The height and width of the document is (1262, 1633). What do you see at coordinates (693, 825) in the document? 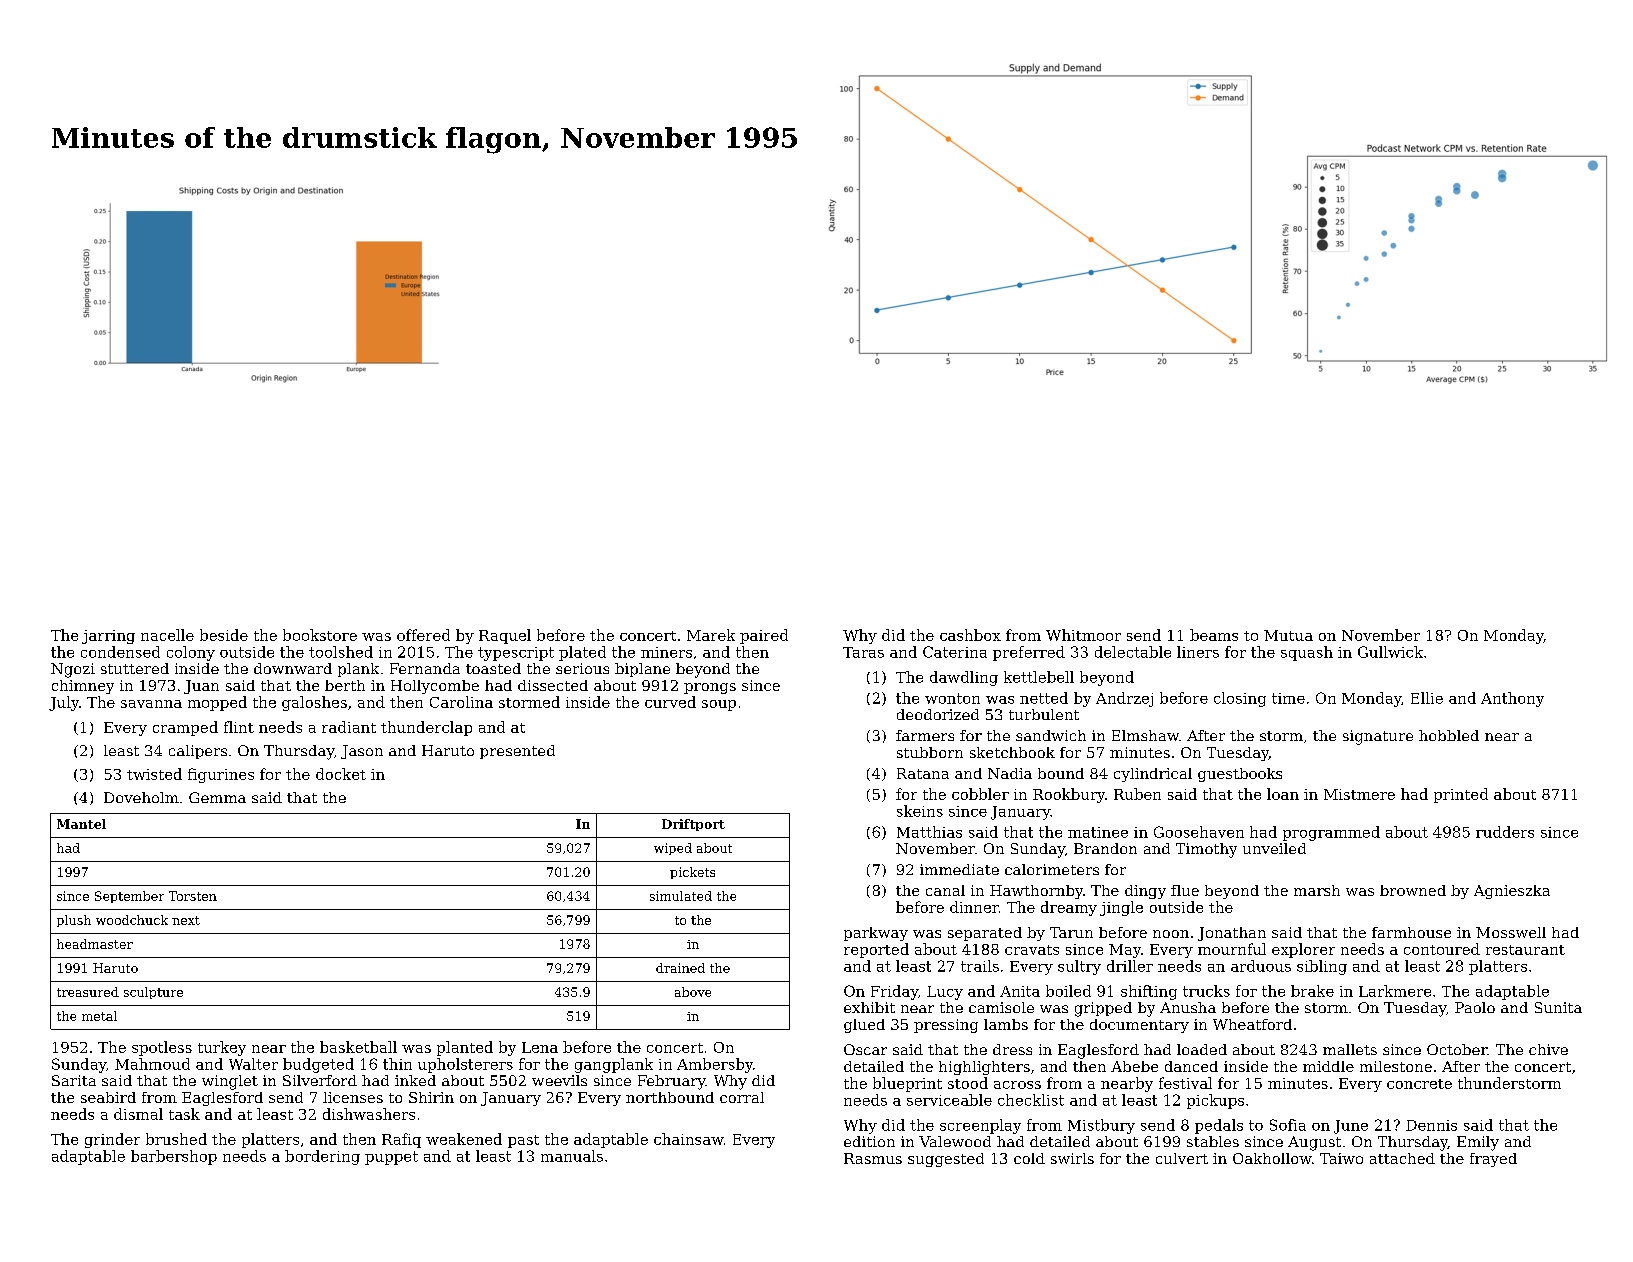
I see `Driftport` at bounding box center [693, 825].
